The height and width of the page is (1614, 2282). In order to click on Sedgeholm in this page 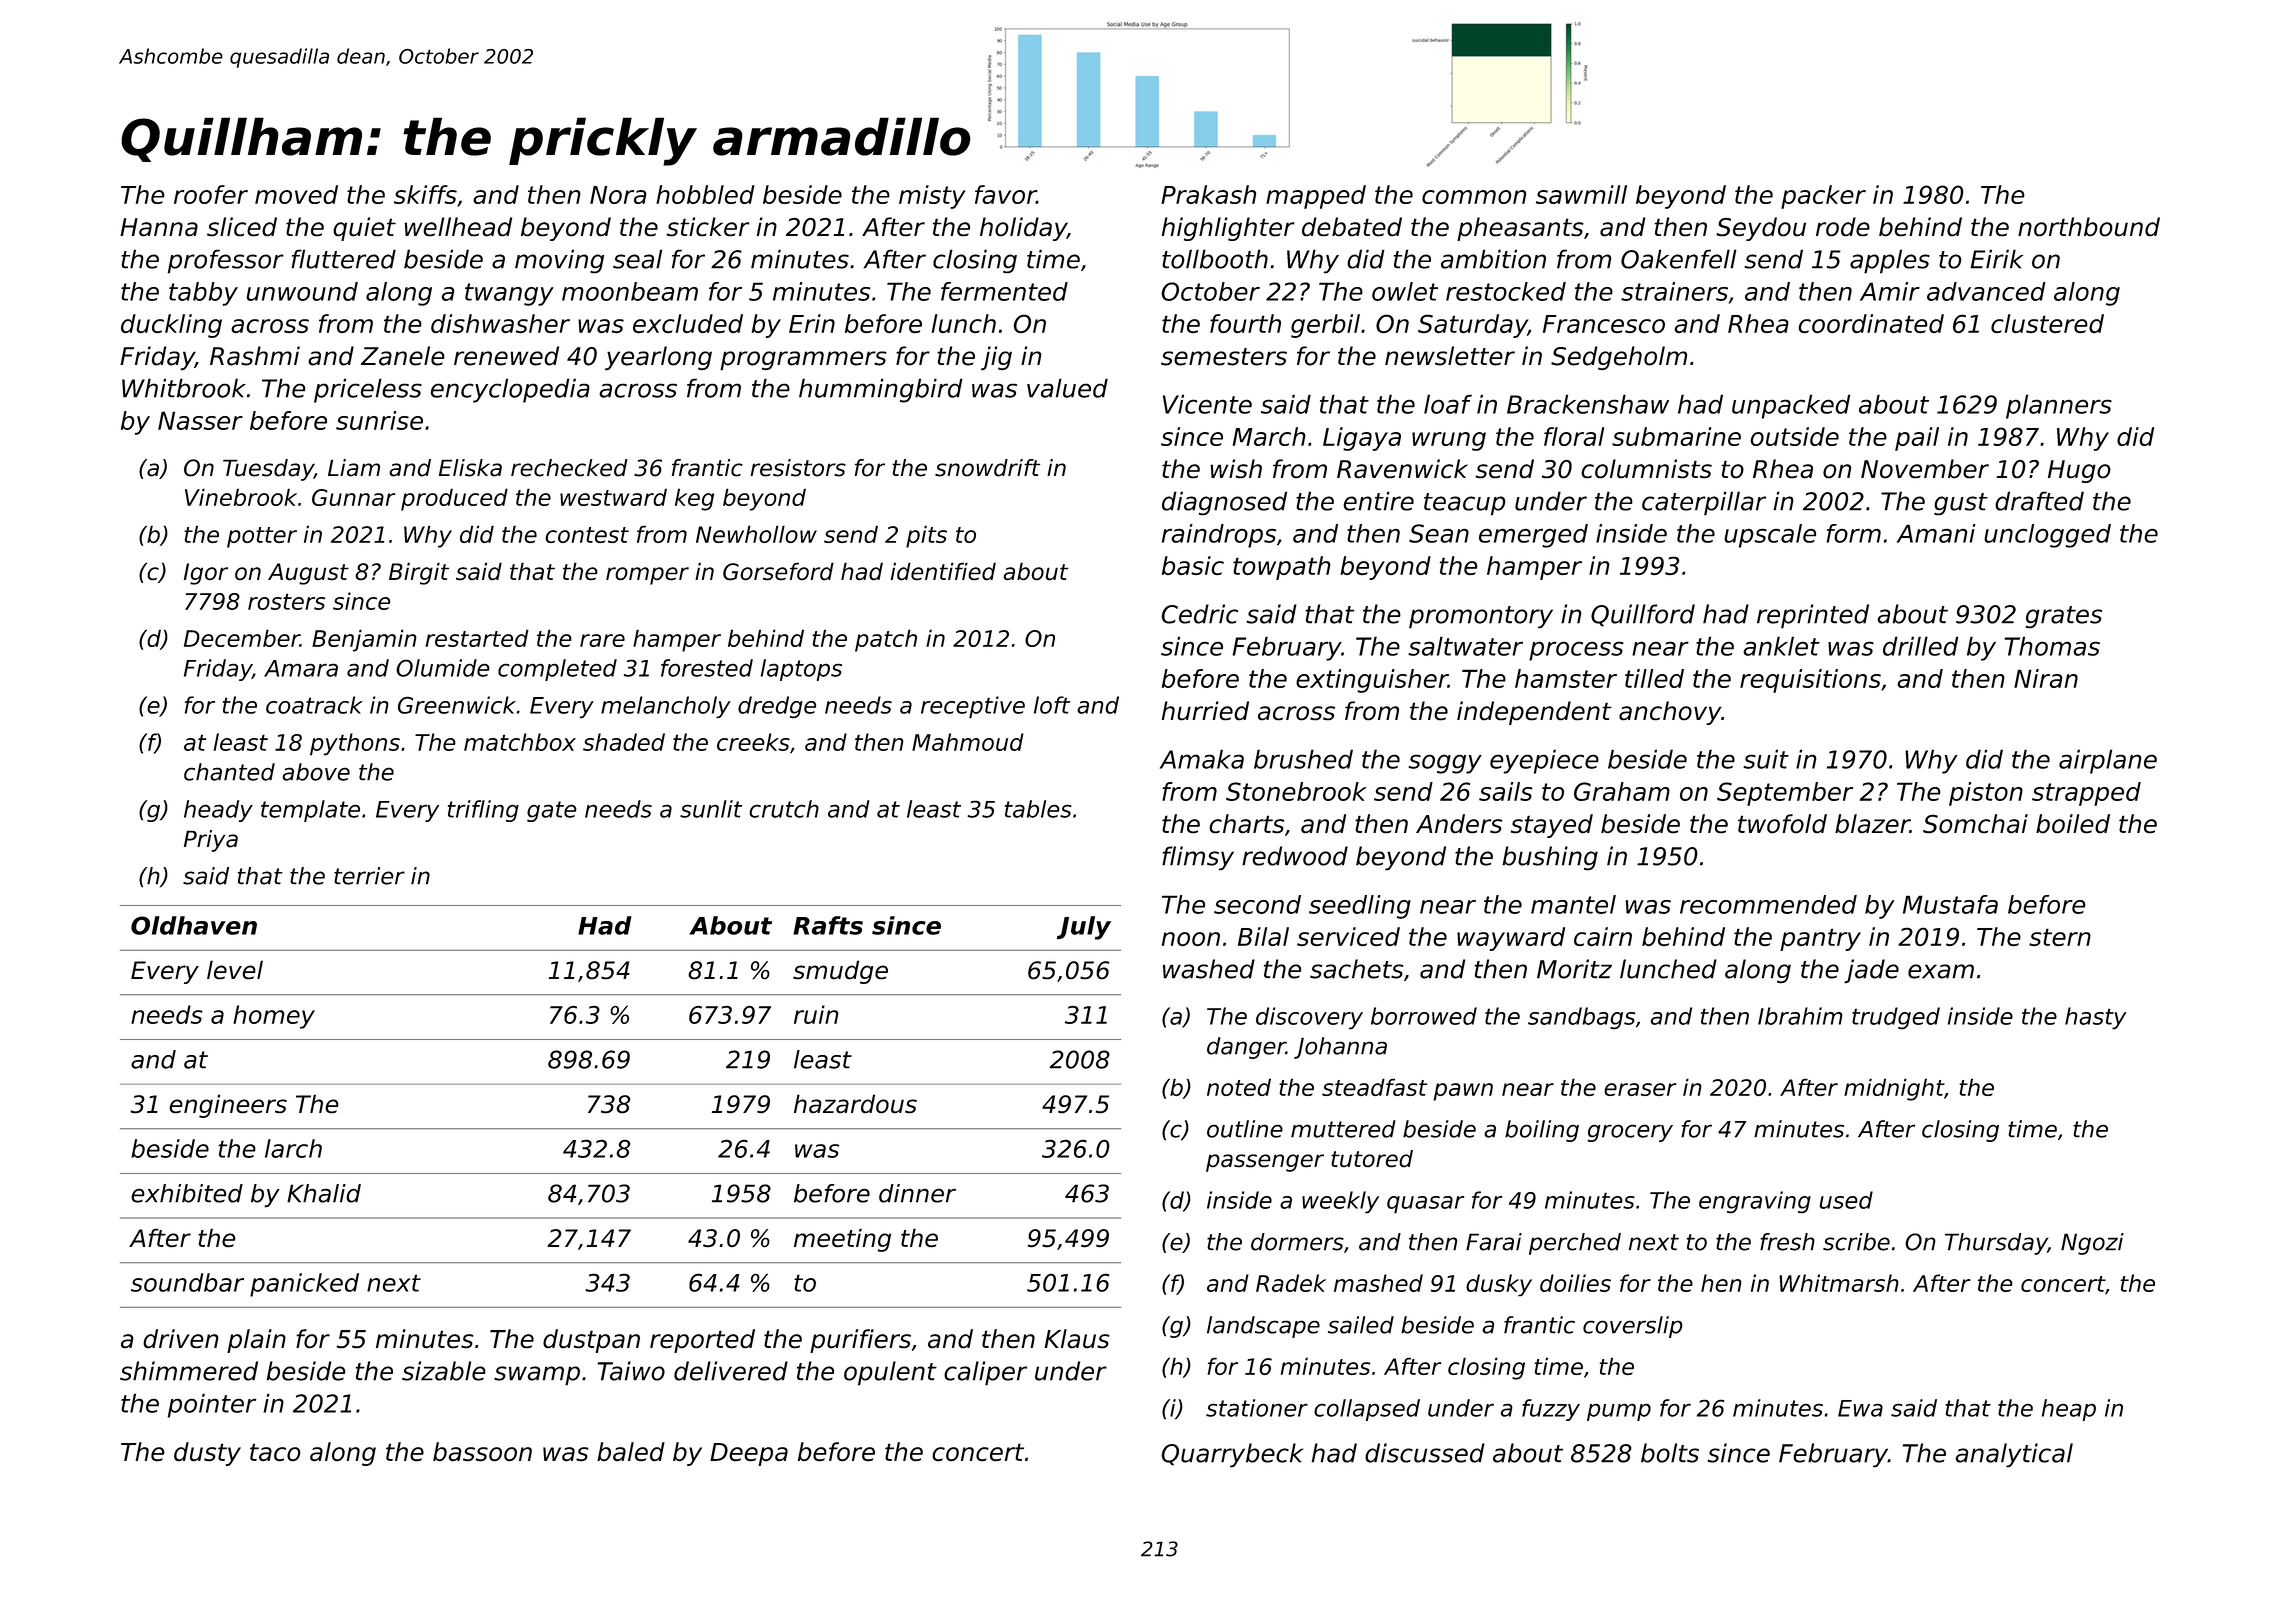, I will do `click(1619, 358)`.
